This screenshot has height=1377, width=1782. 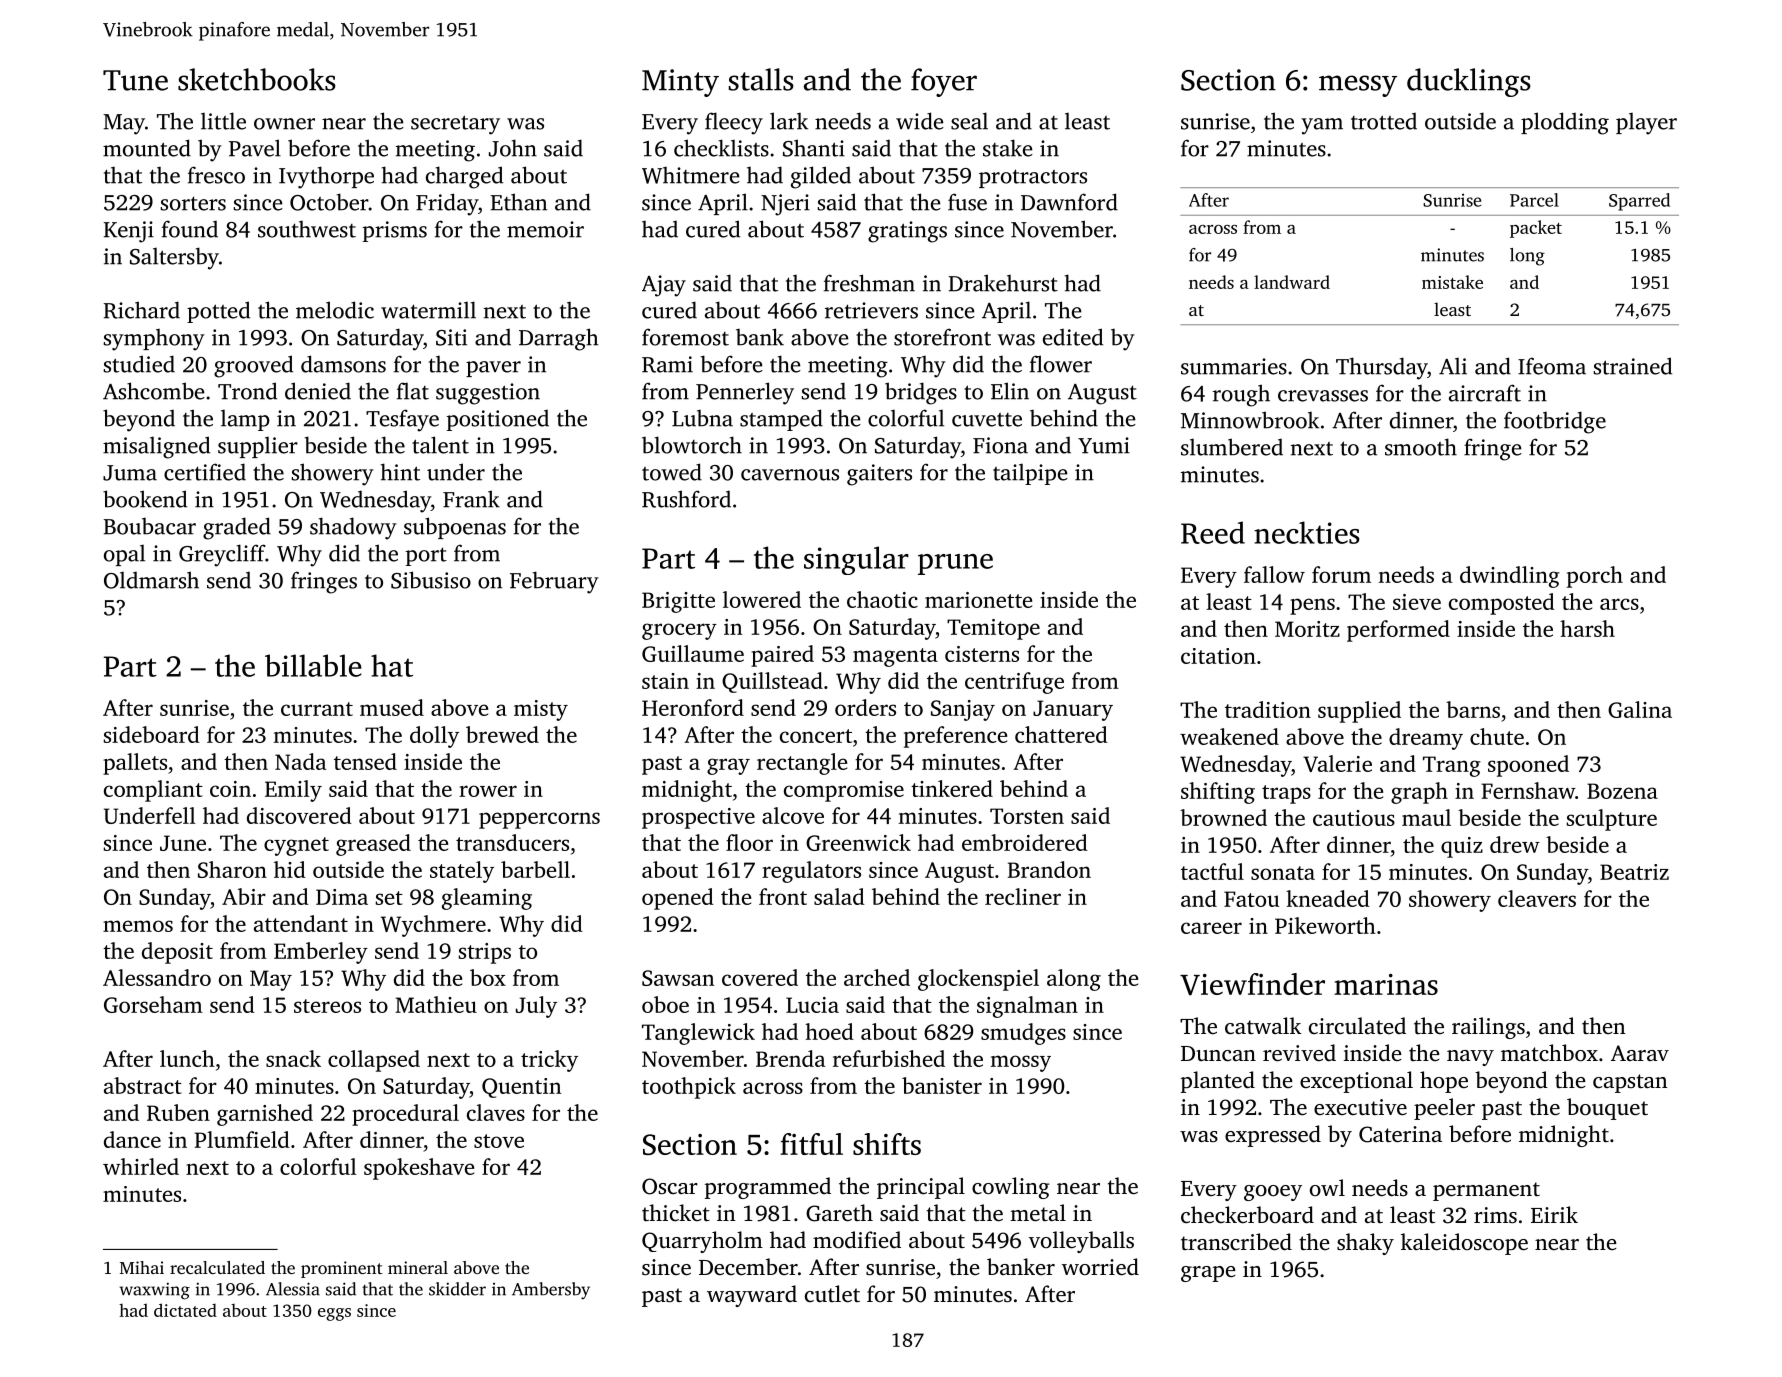 I want to click on ducklings, so click(x=1469, y=82).
